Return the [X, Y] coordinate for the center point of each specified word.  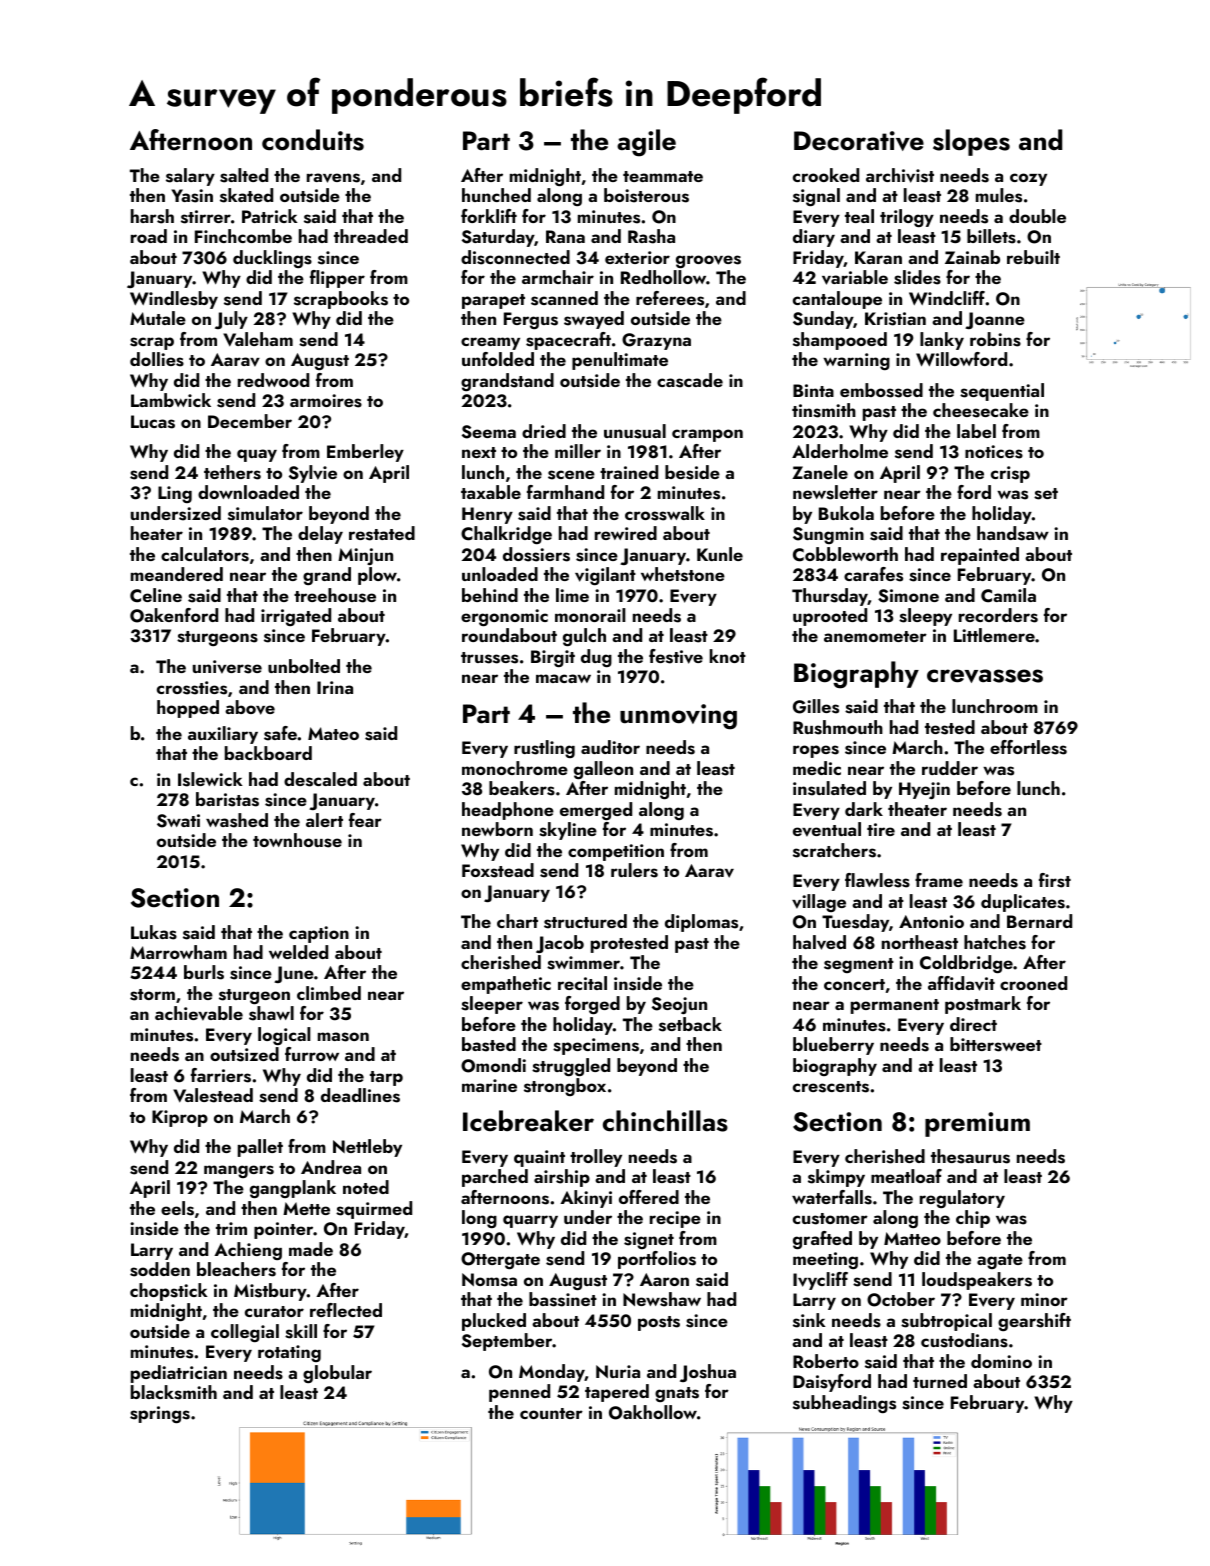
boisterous [646, 195]
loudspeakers [977, 1281]
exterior [637, 257]
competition [616, 852]
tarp [386, 1078]
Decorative [859, 141]
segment [859, 965]
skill [301, 1331]
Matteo [912, 1238]
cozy [1028, 179]
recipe [675, 1219]
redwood [273, 380]
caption [319, 934]
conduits [313, 140]
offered [649, 1197]
